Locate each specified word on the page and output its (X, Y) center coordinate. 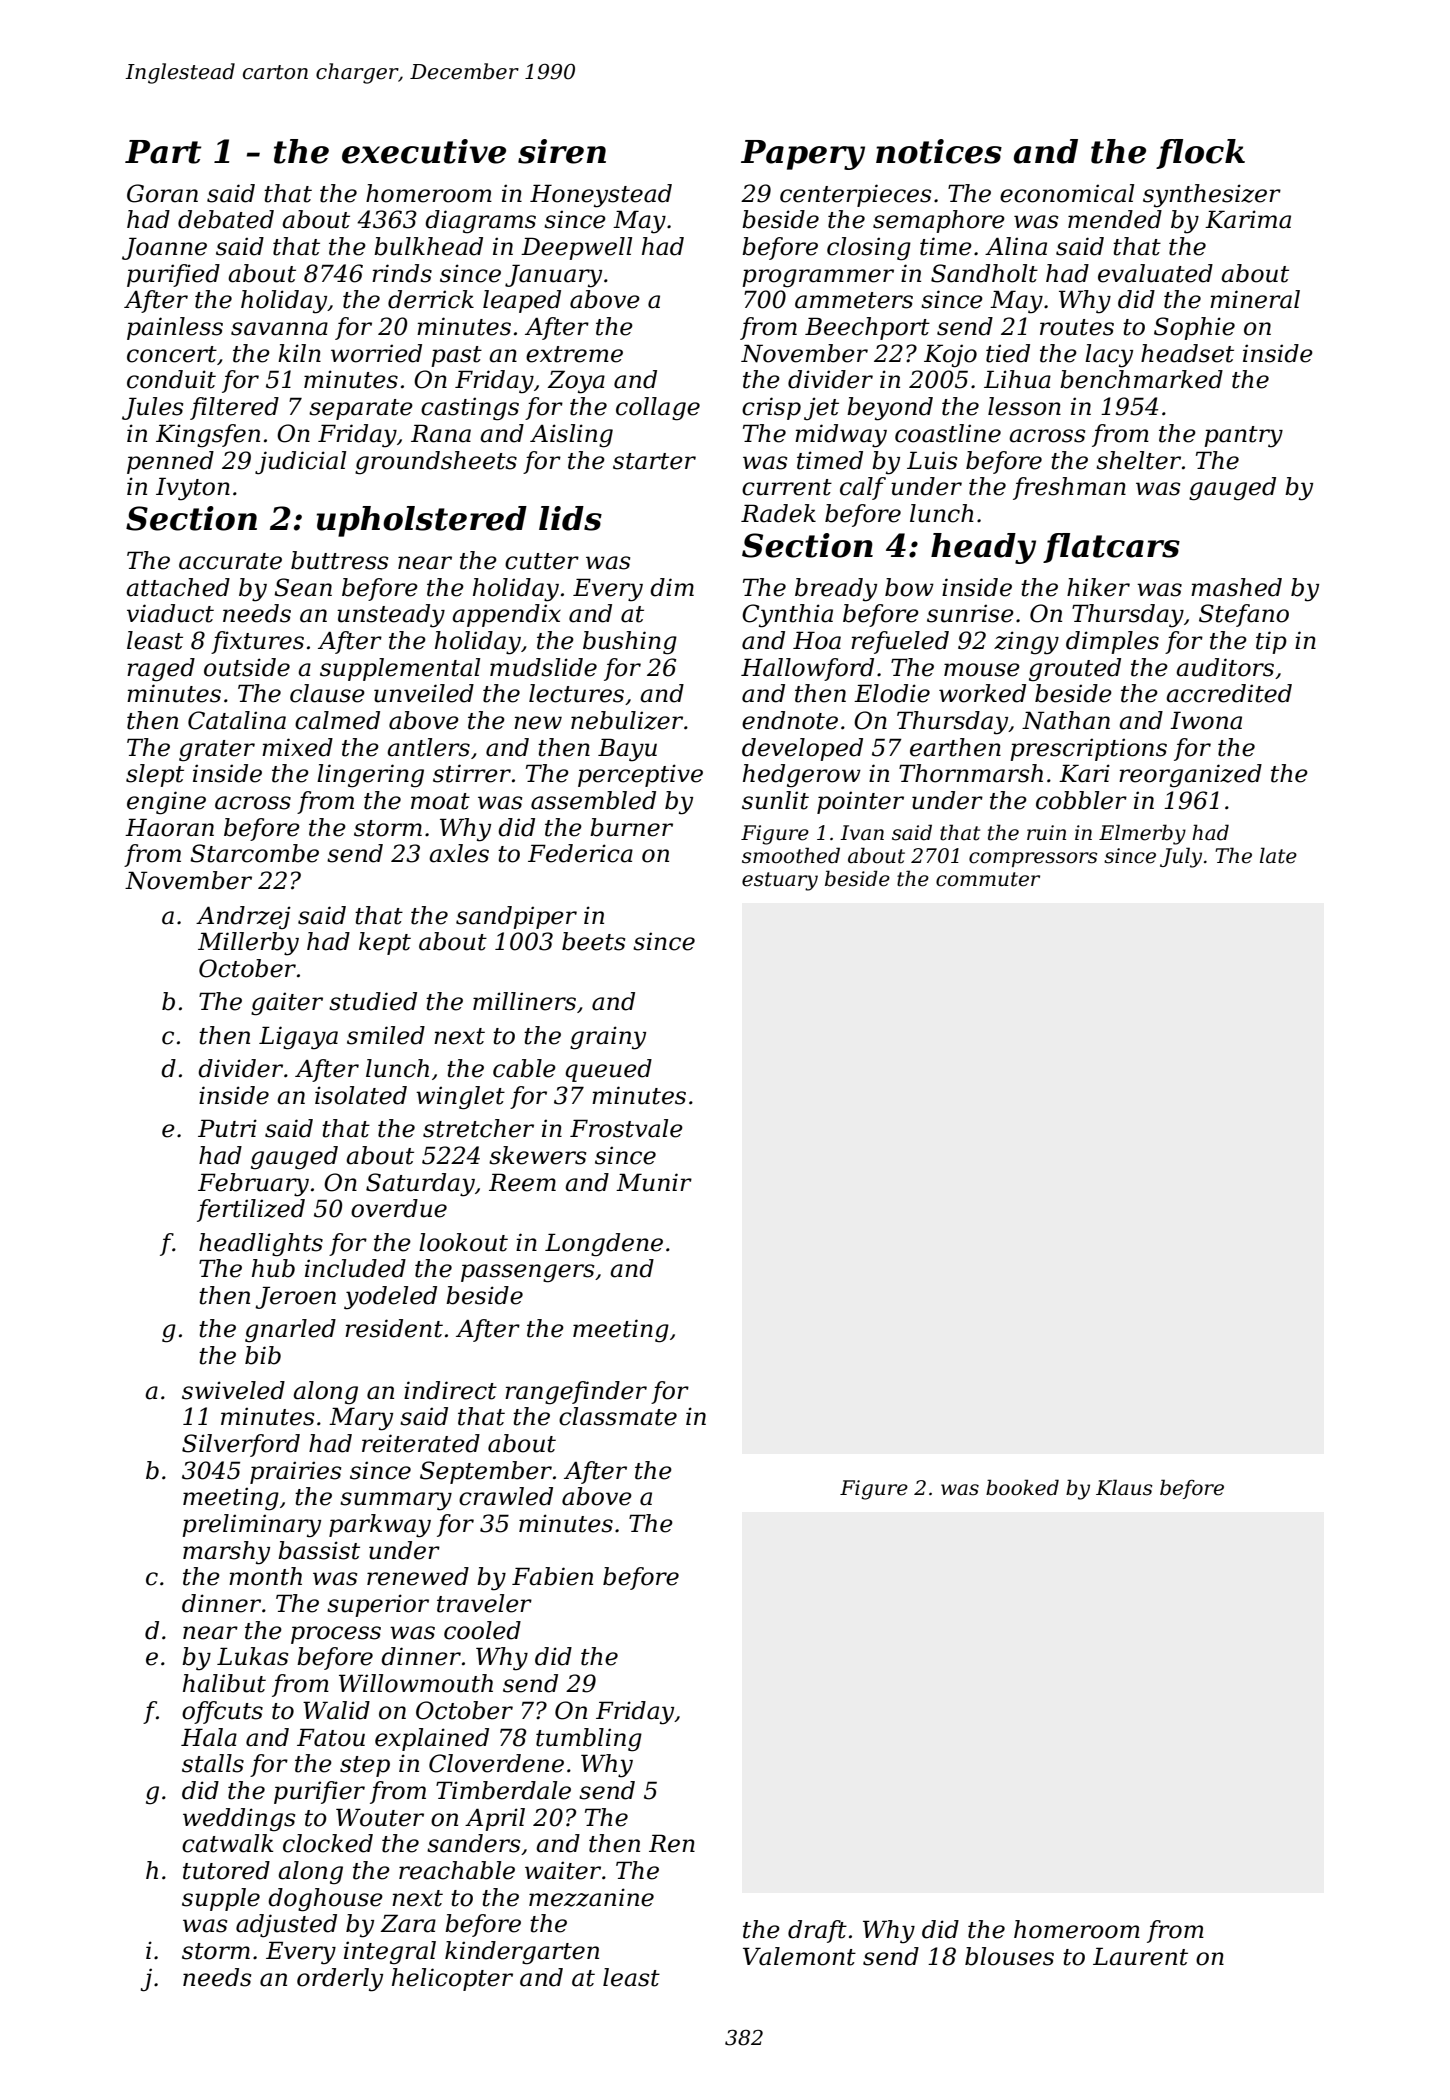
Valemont (799, 1956)
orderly (340, 1980)
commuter (988, 879)
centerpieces (855, 195)
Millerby (248, 944)
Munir (654, 1182)
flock (1200, 154)
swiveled (233, 1390)
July (1181, 857)
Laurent (1140, 1956)
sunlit (775, 800)
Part (163, 152)
